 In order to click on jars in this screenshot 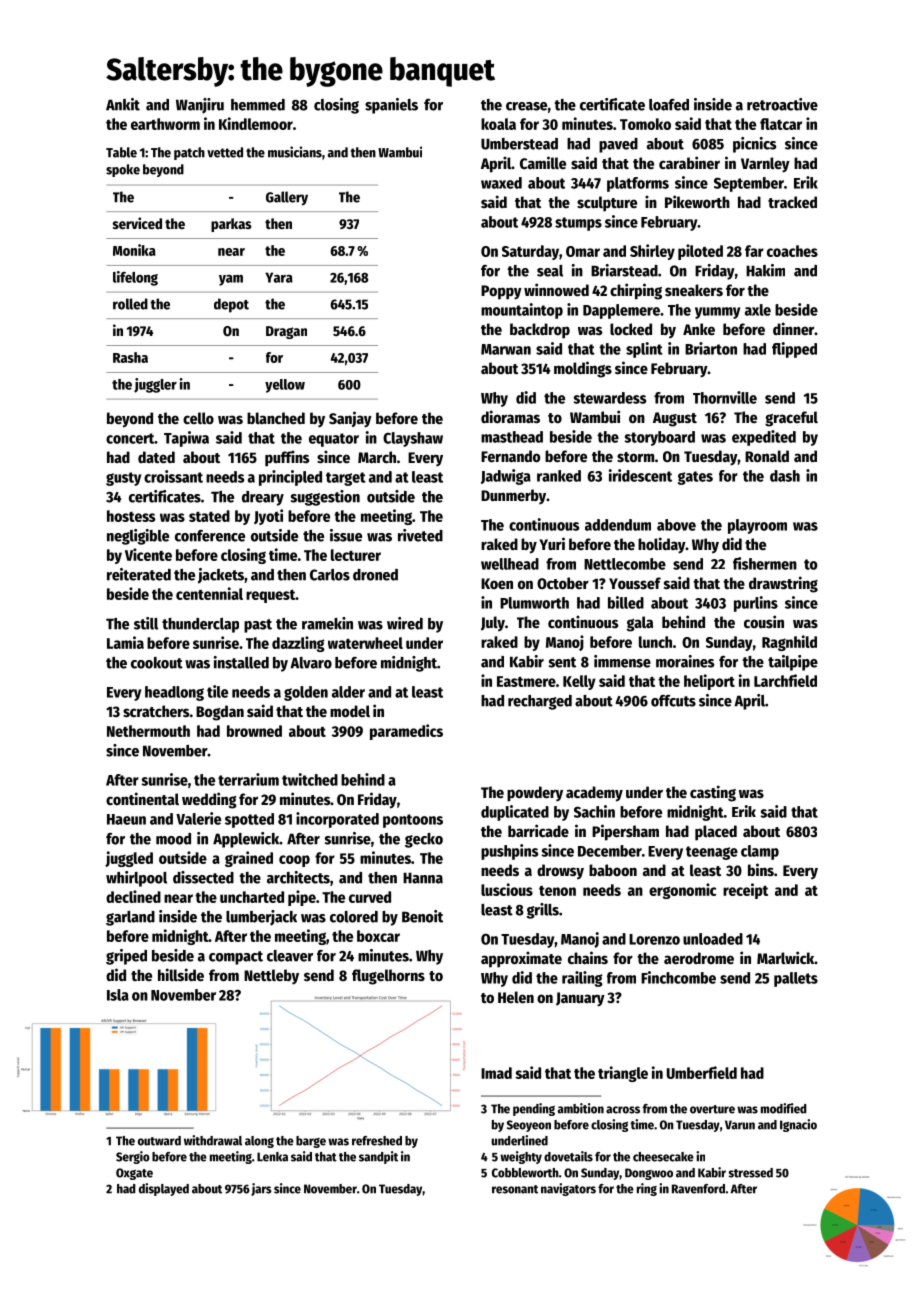, I will do `click(261, 1189)`.
